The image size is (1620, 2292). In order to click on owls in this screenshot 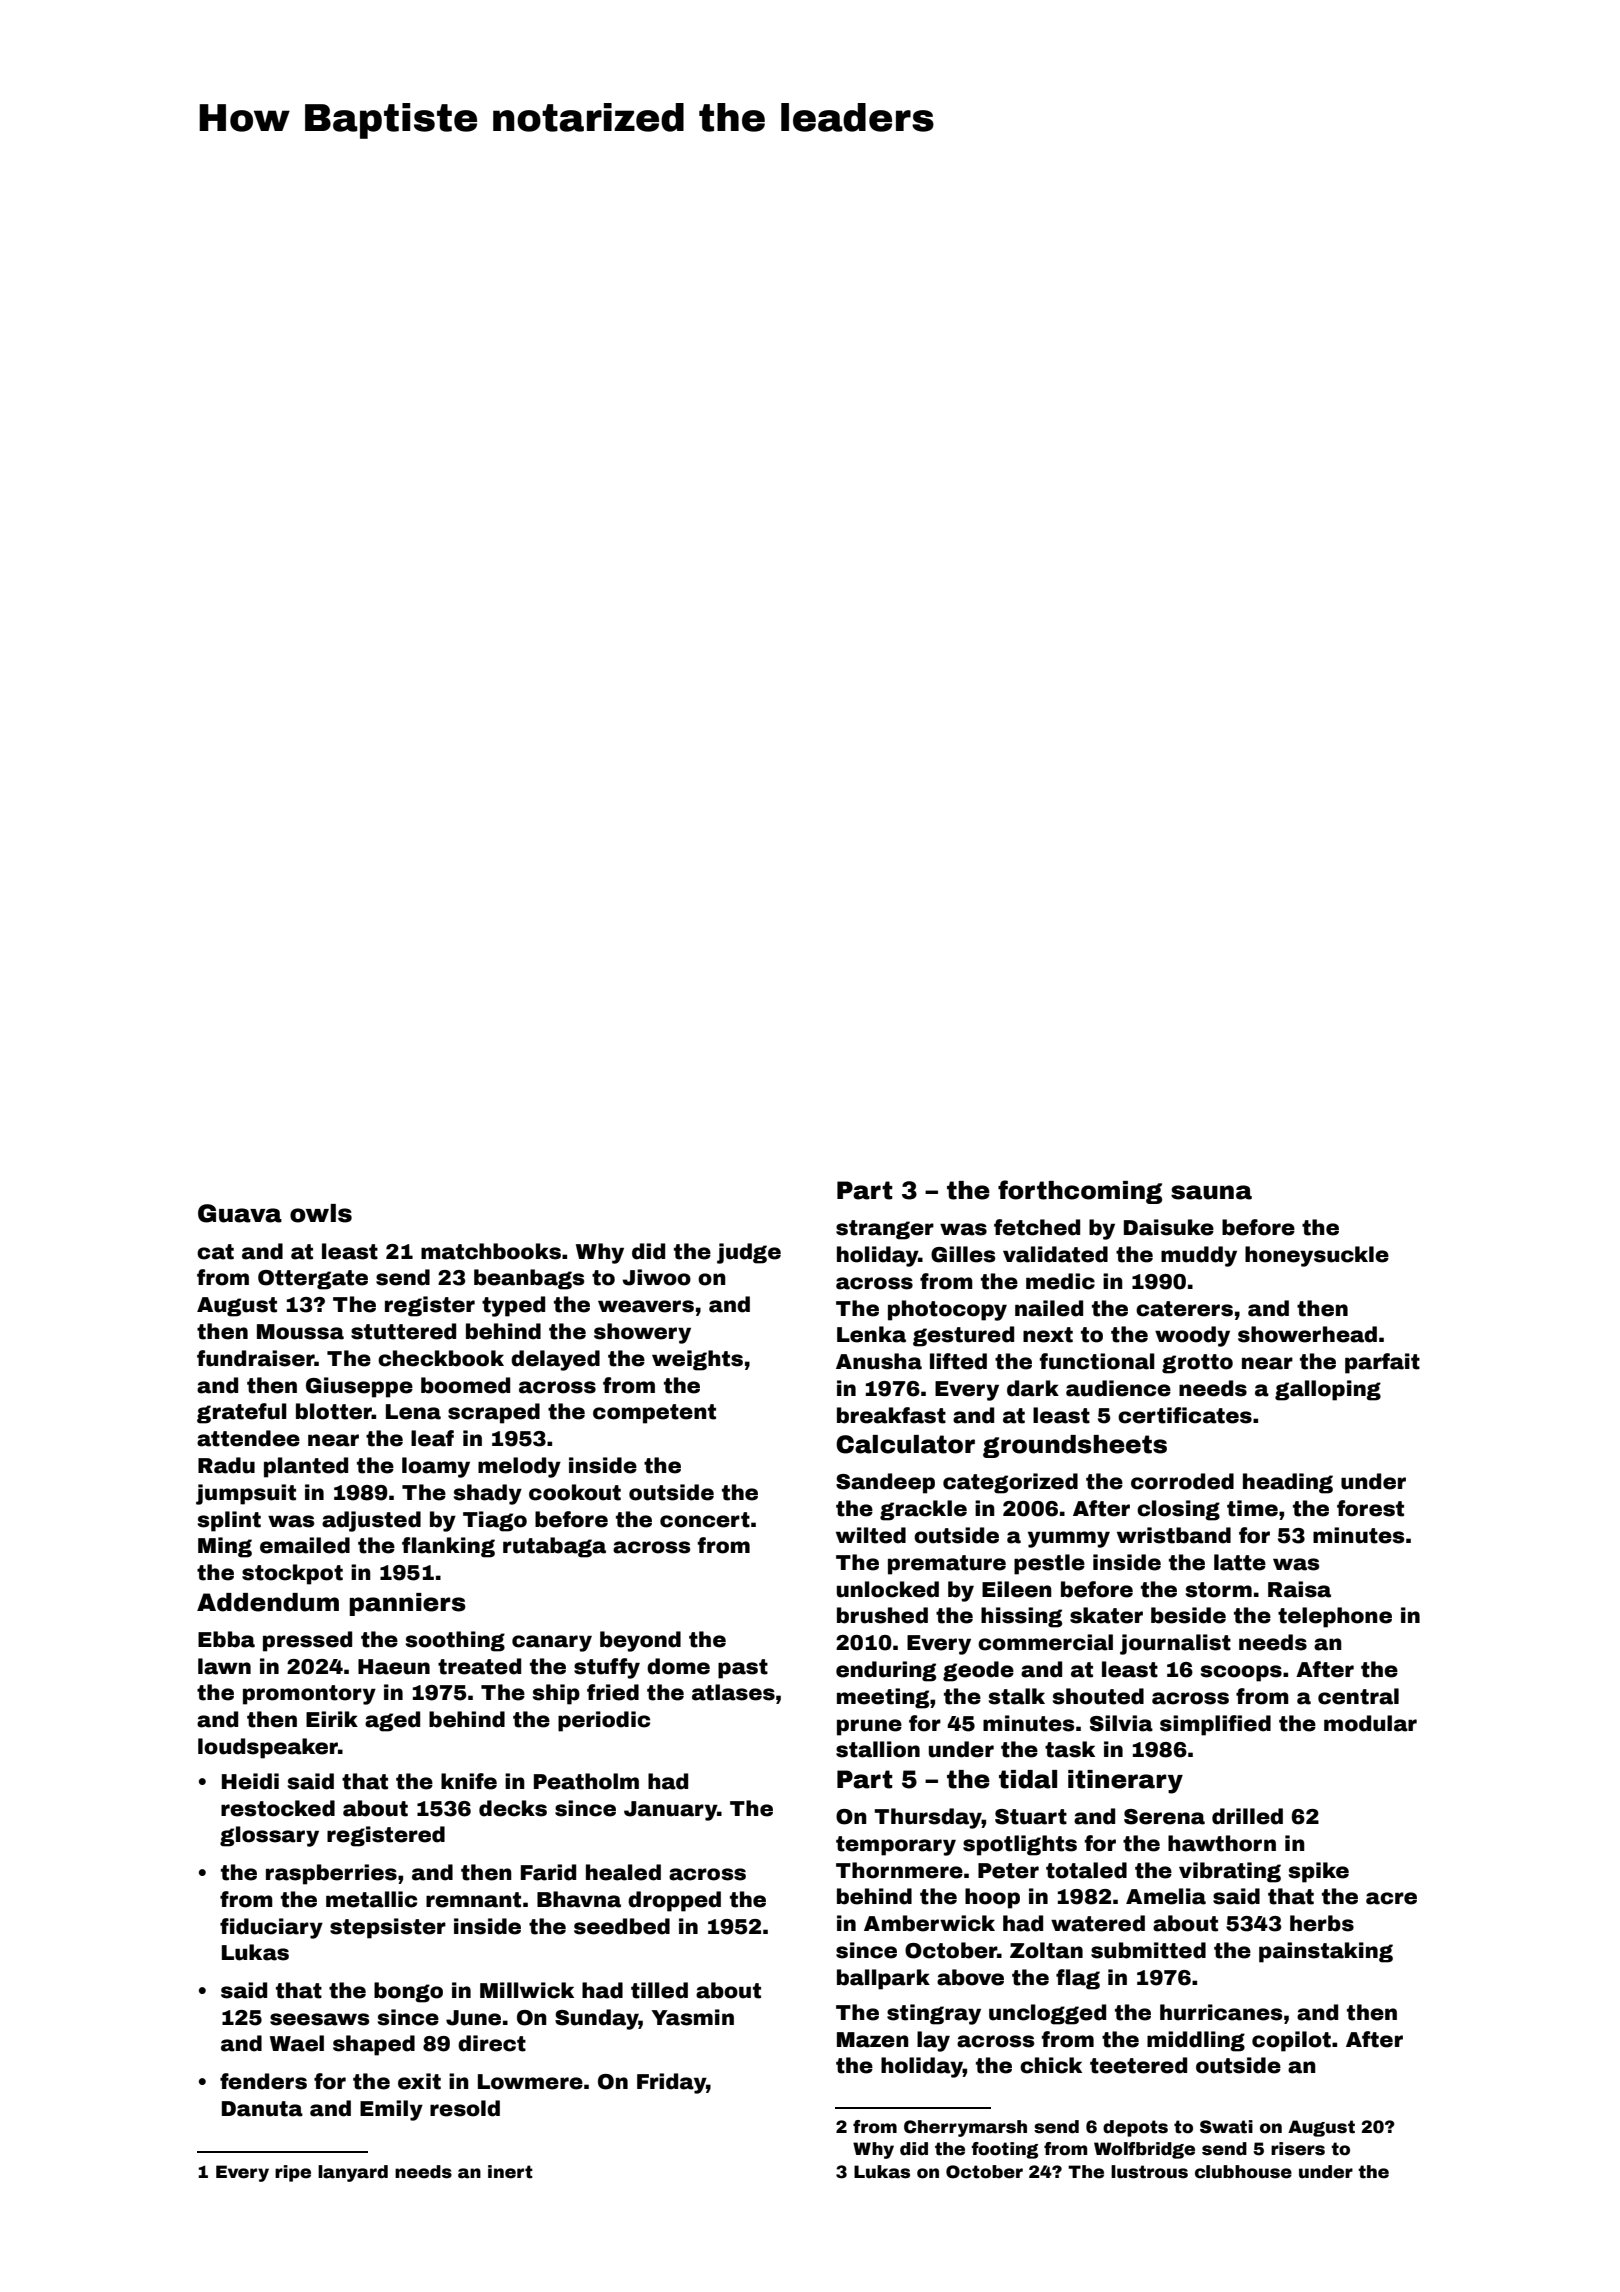, I will do `click(321, 1213)`.
